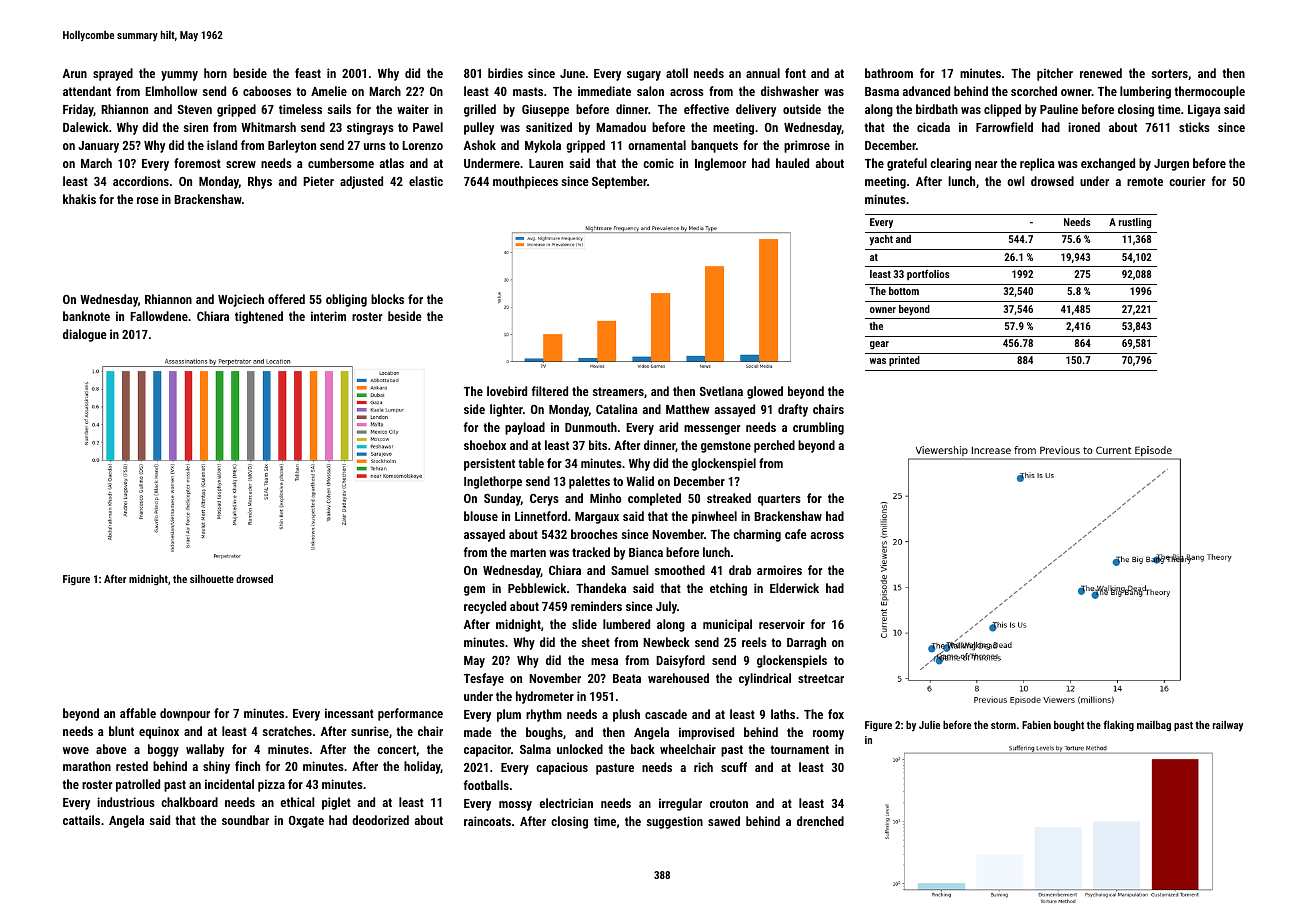  Describe the element at coordinates (626, 624) in the screenshot. I see `lumbered` at that location.
